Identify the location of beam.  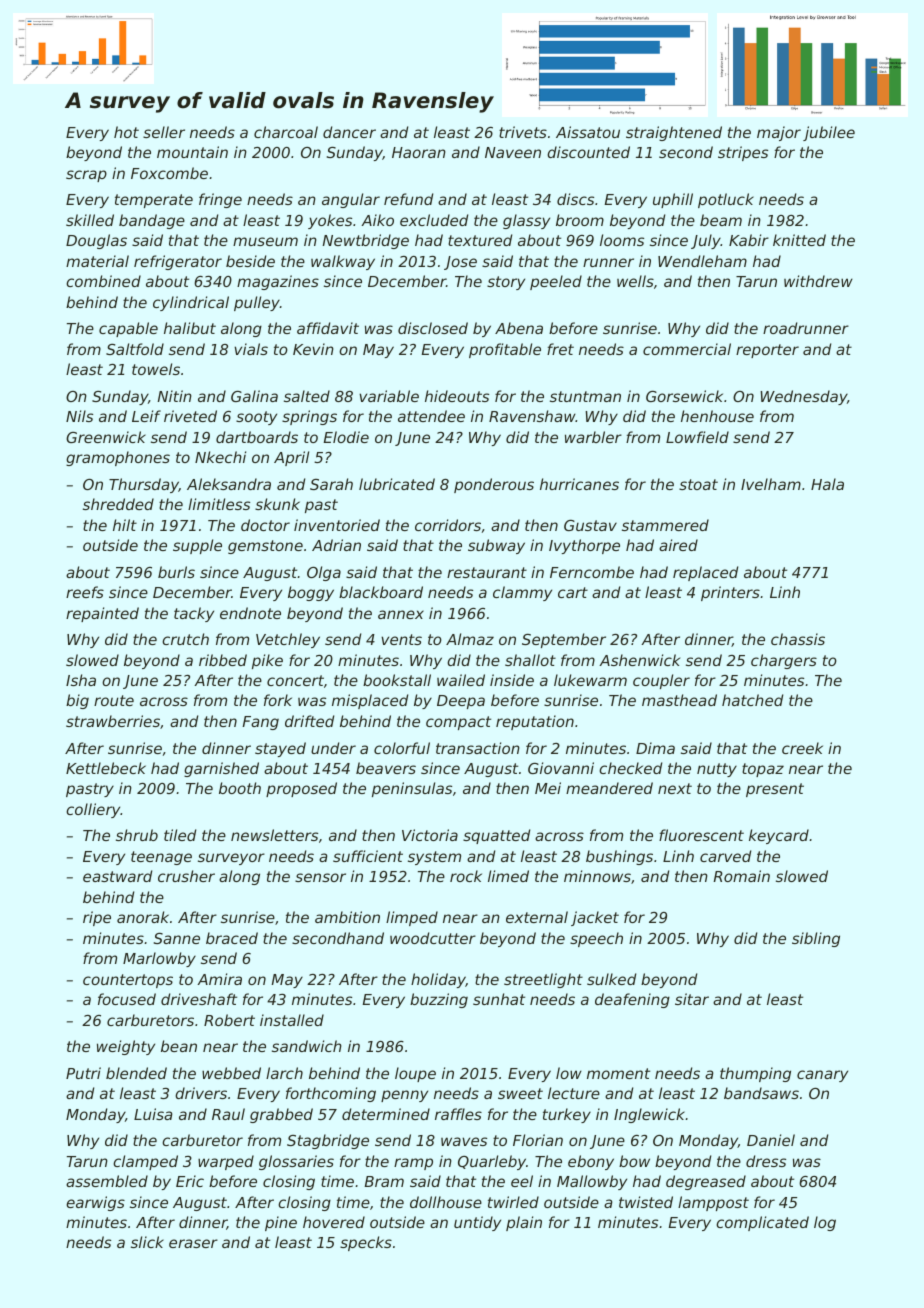
(721, 220).
